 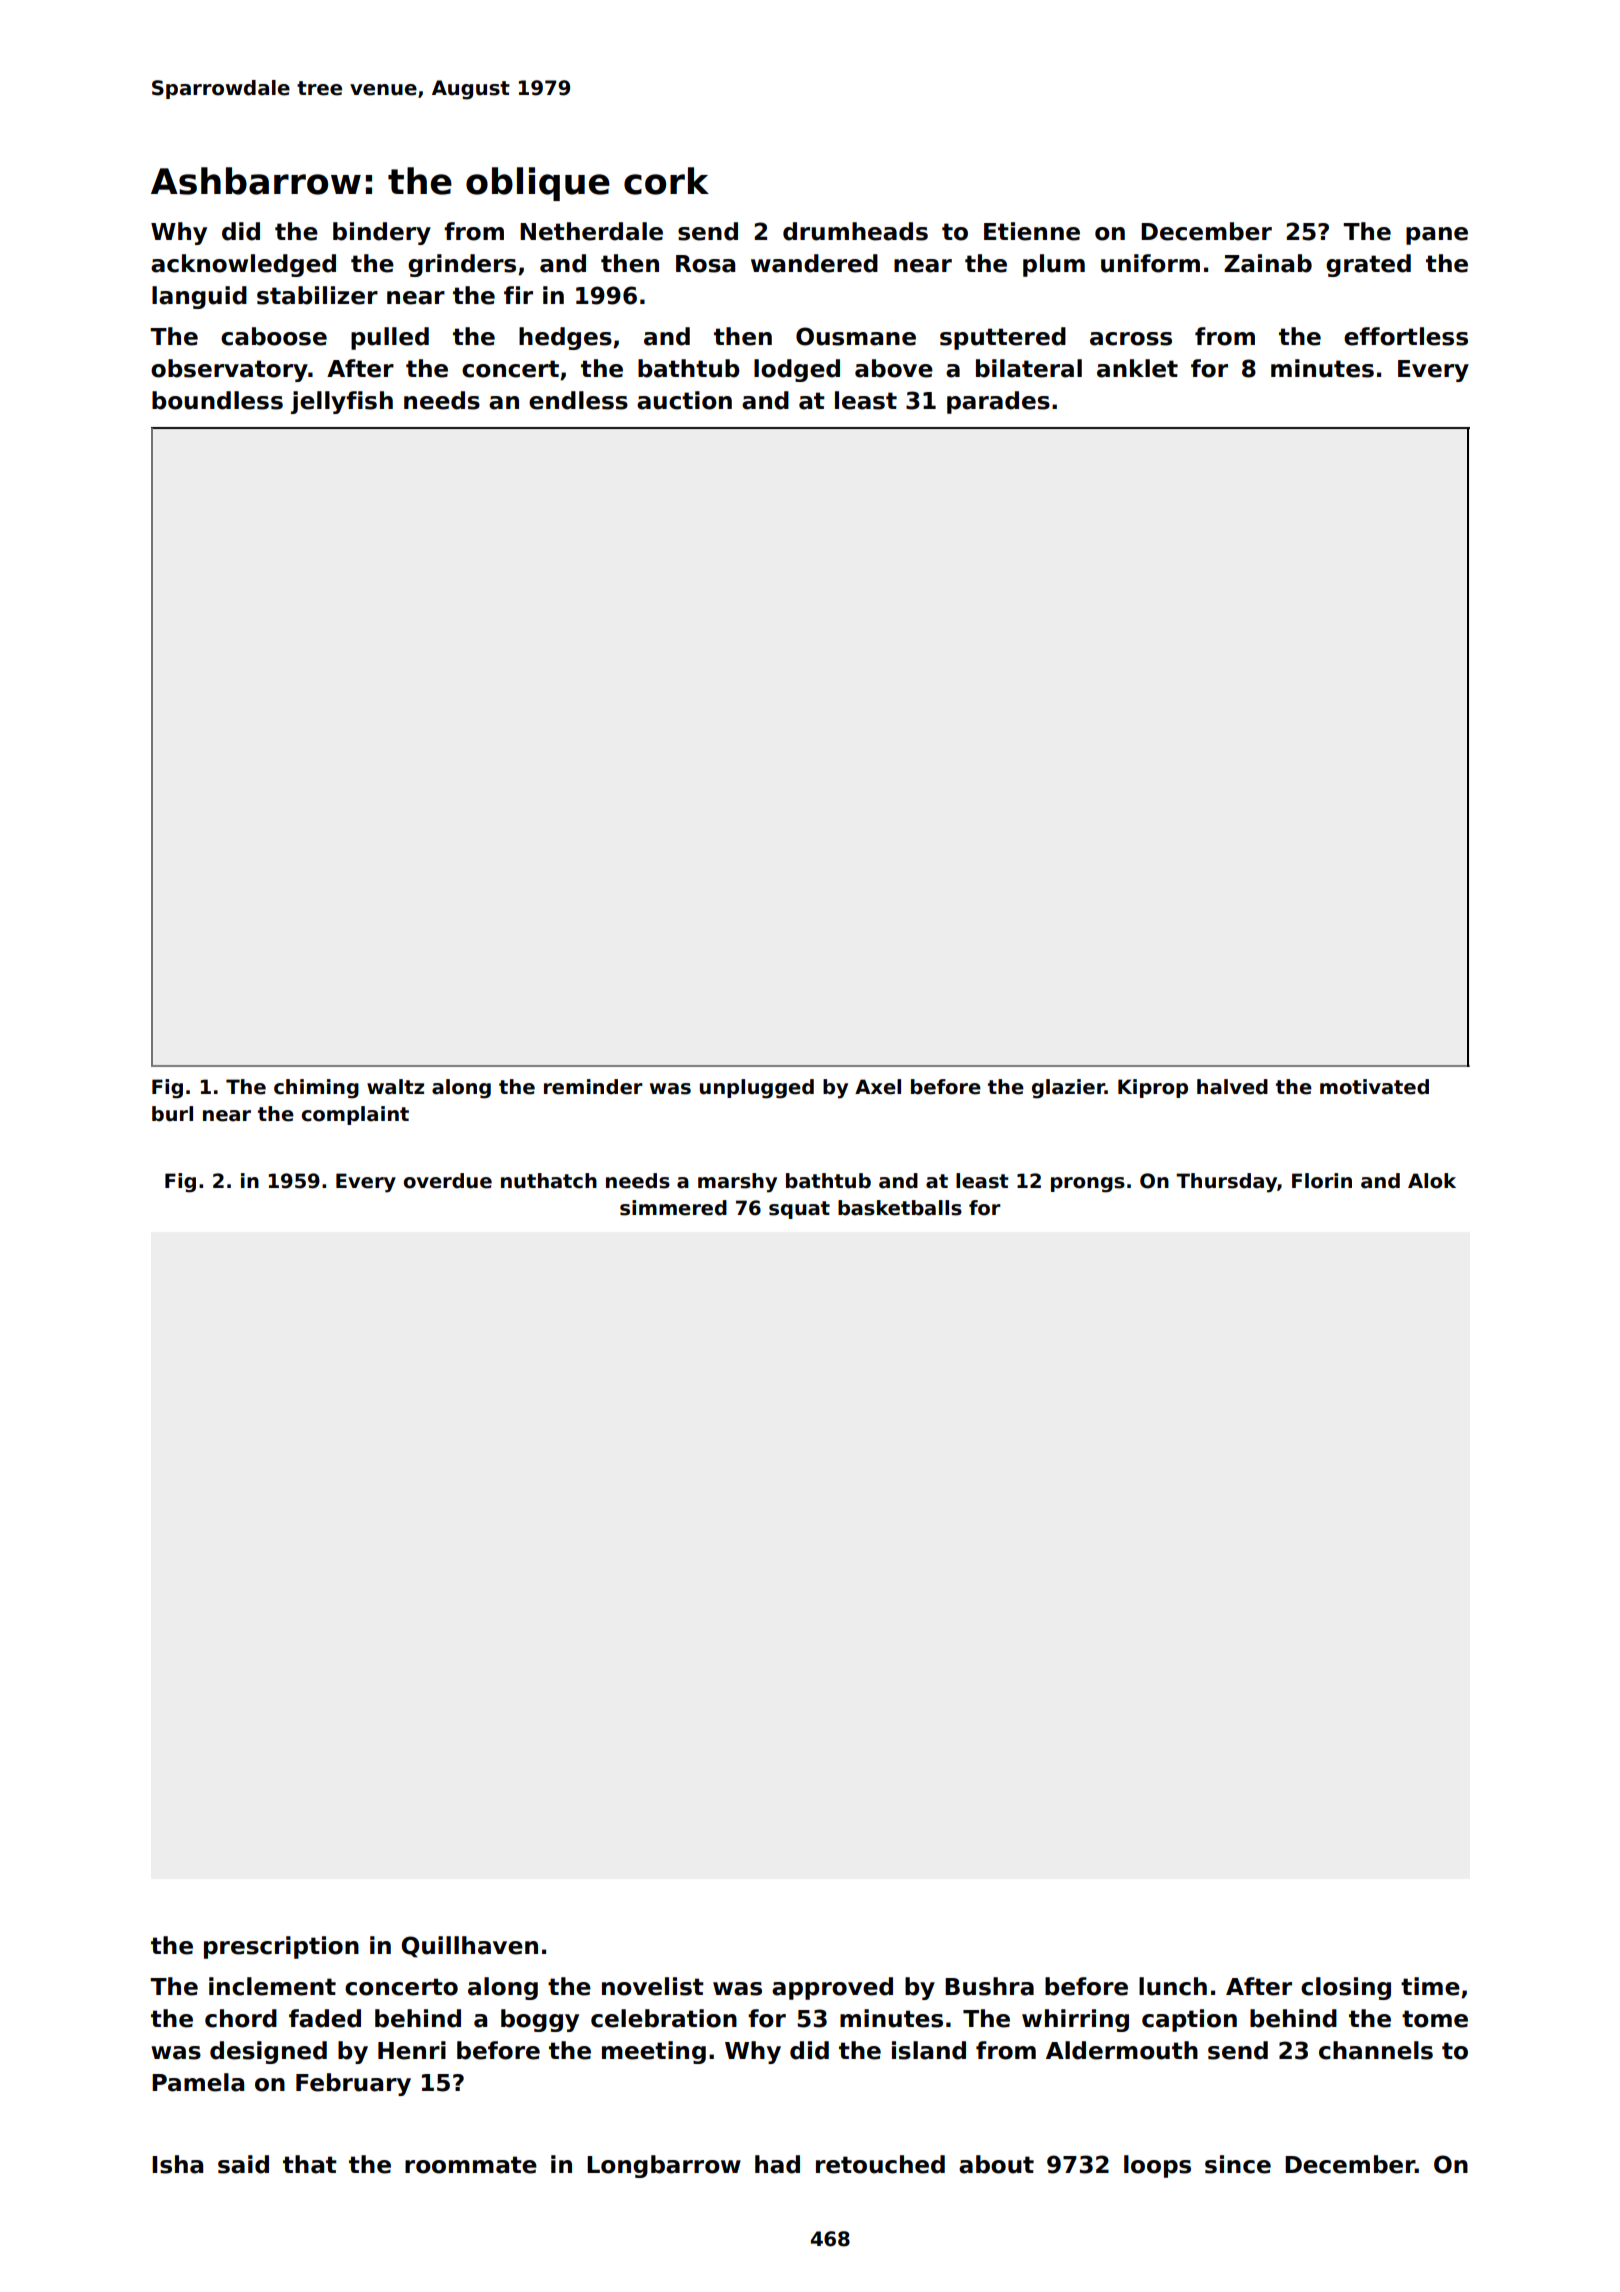 I want to click on overdue, so click(x=447, y=1181).
